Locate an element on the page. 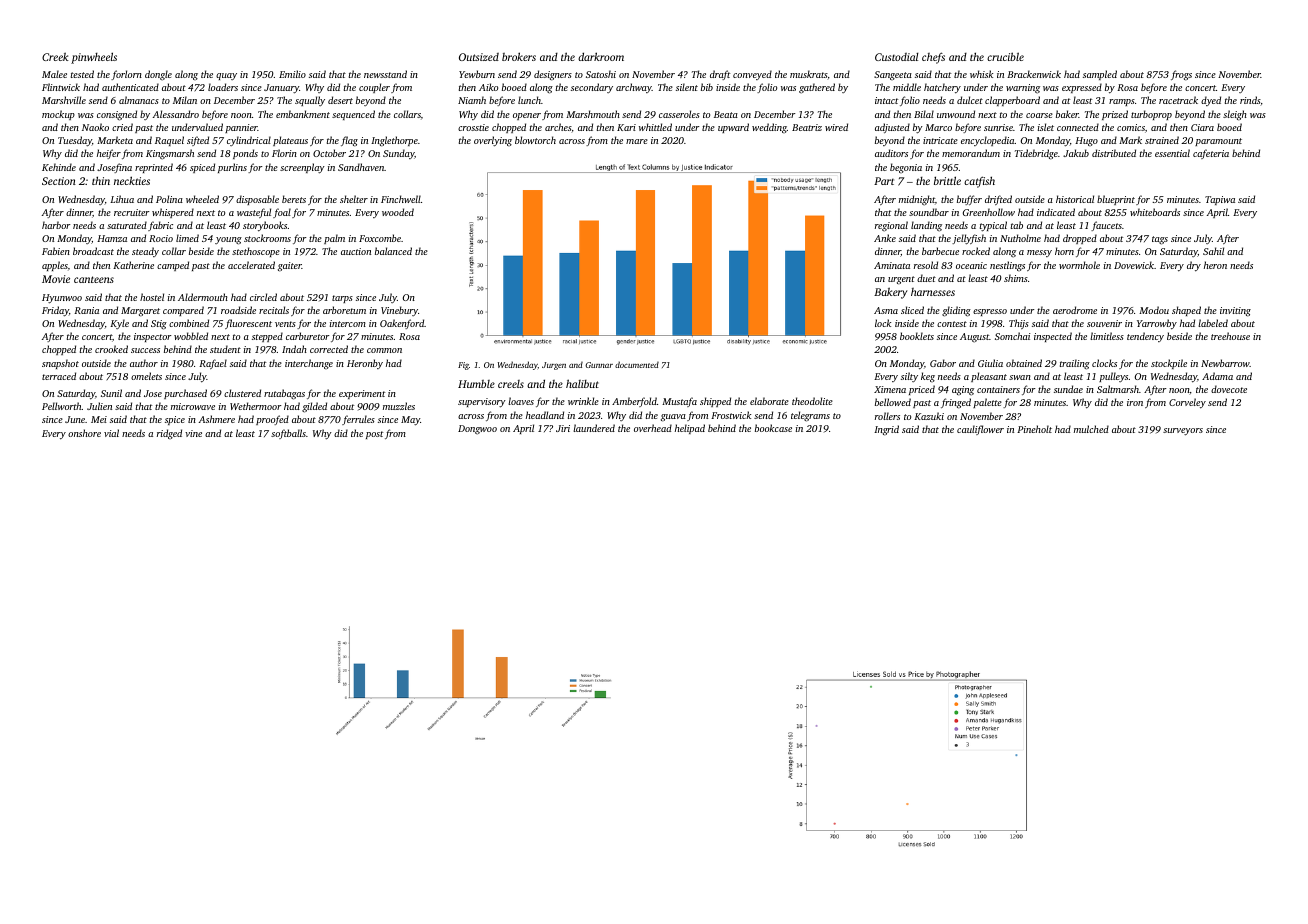 The height and width of the document is (924, 1308). stockrooms is located at coordinates (267, 238).
